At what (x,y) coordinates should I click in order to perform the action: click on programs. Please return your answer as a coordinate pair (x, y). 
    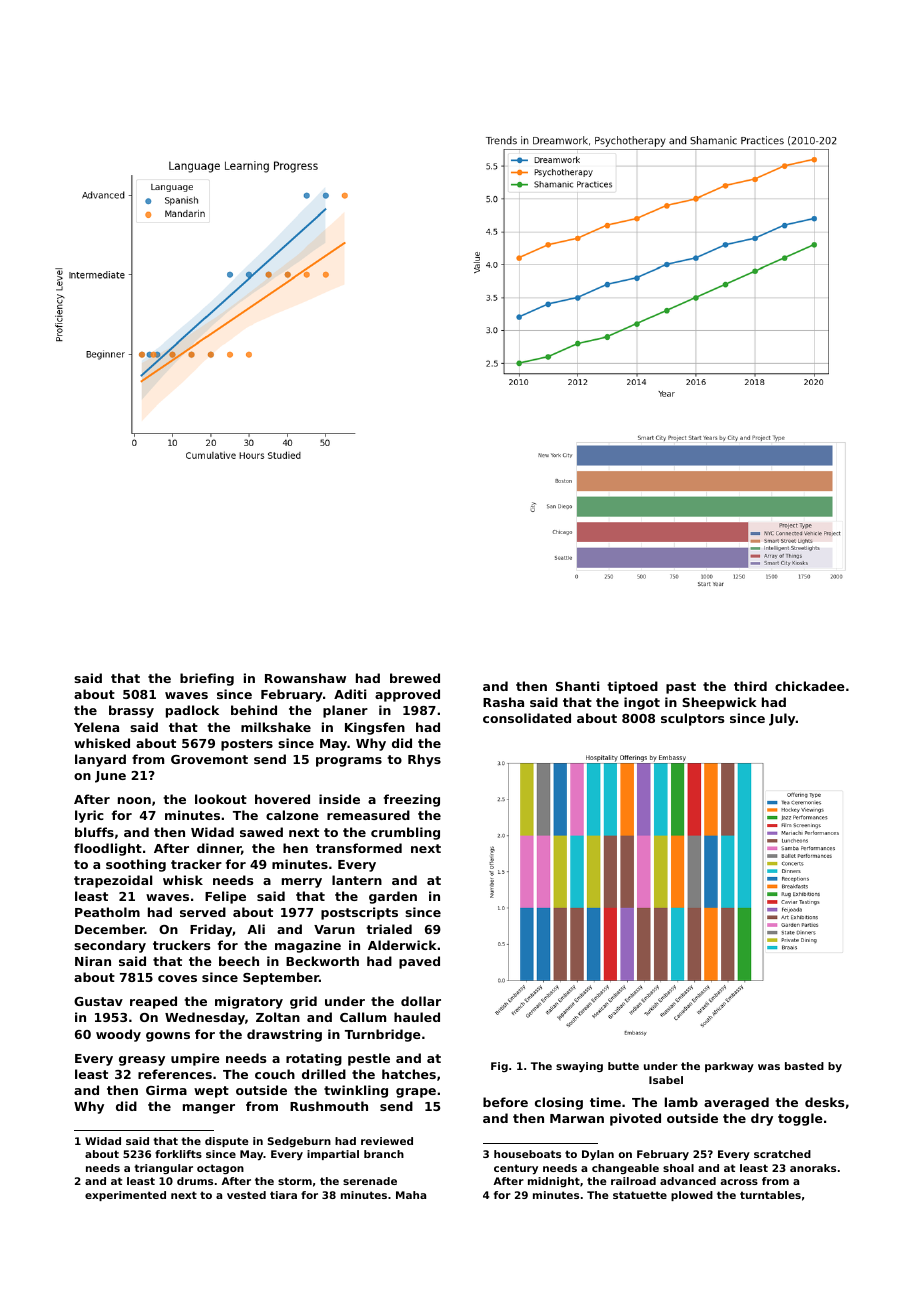
    Looking at the image, I should click on (349, 762).
